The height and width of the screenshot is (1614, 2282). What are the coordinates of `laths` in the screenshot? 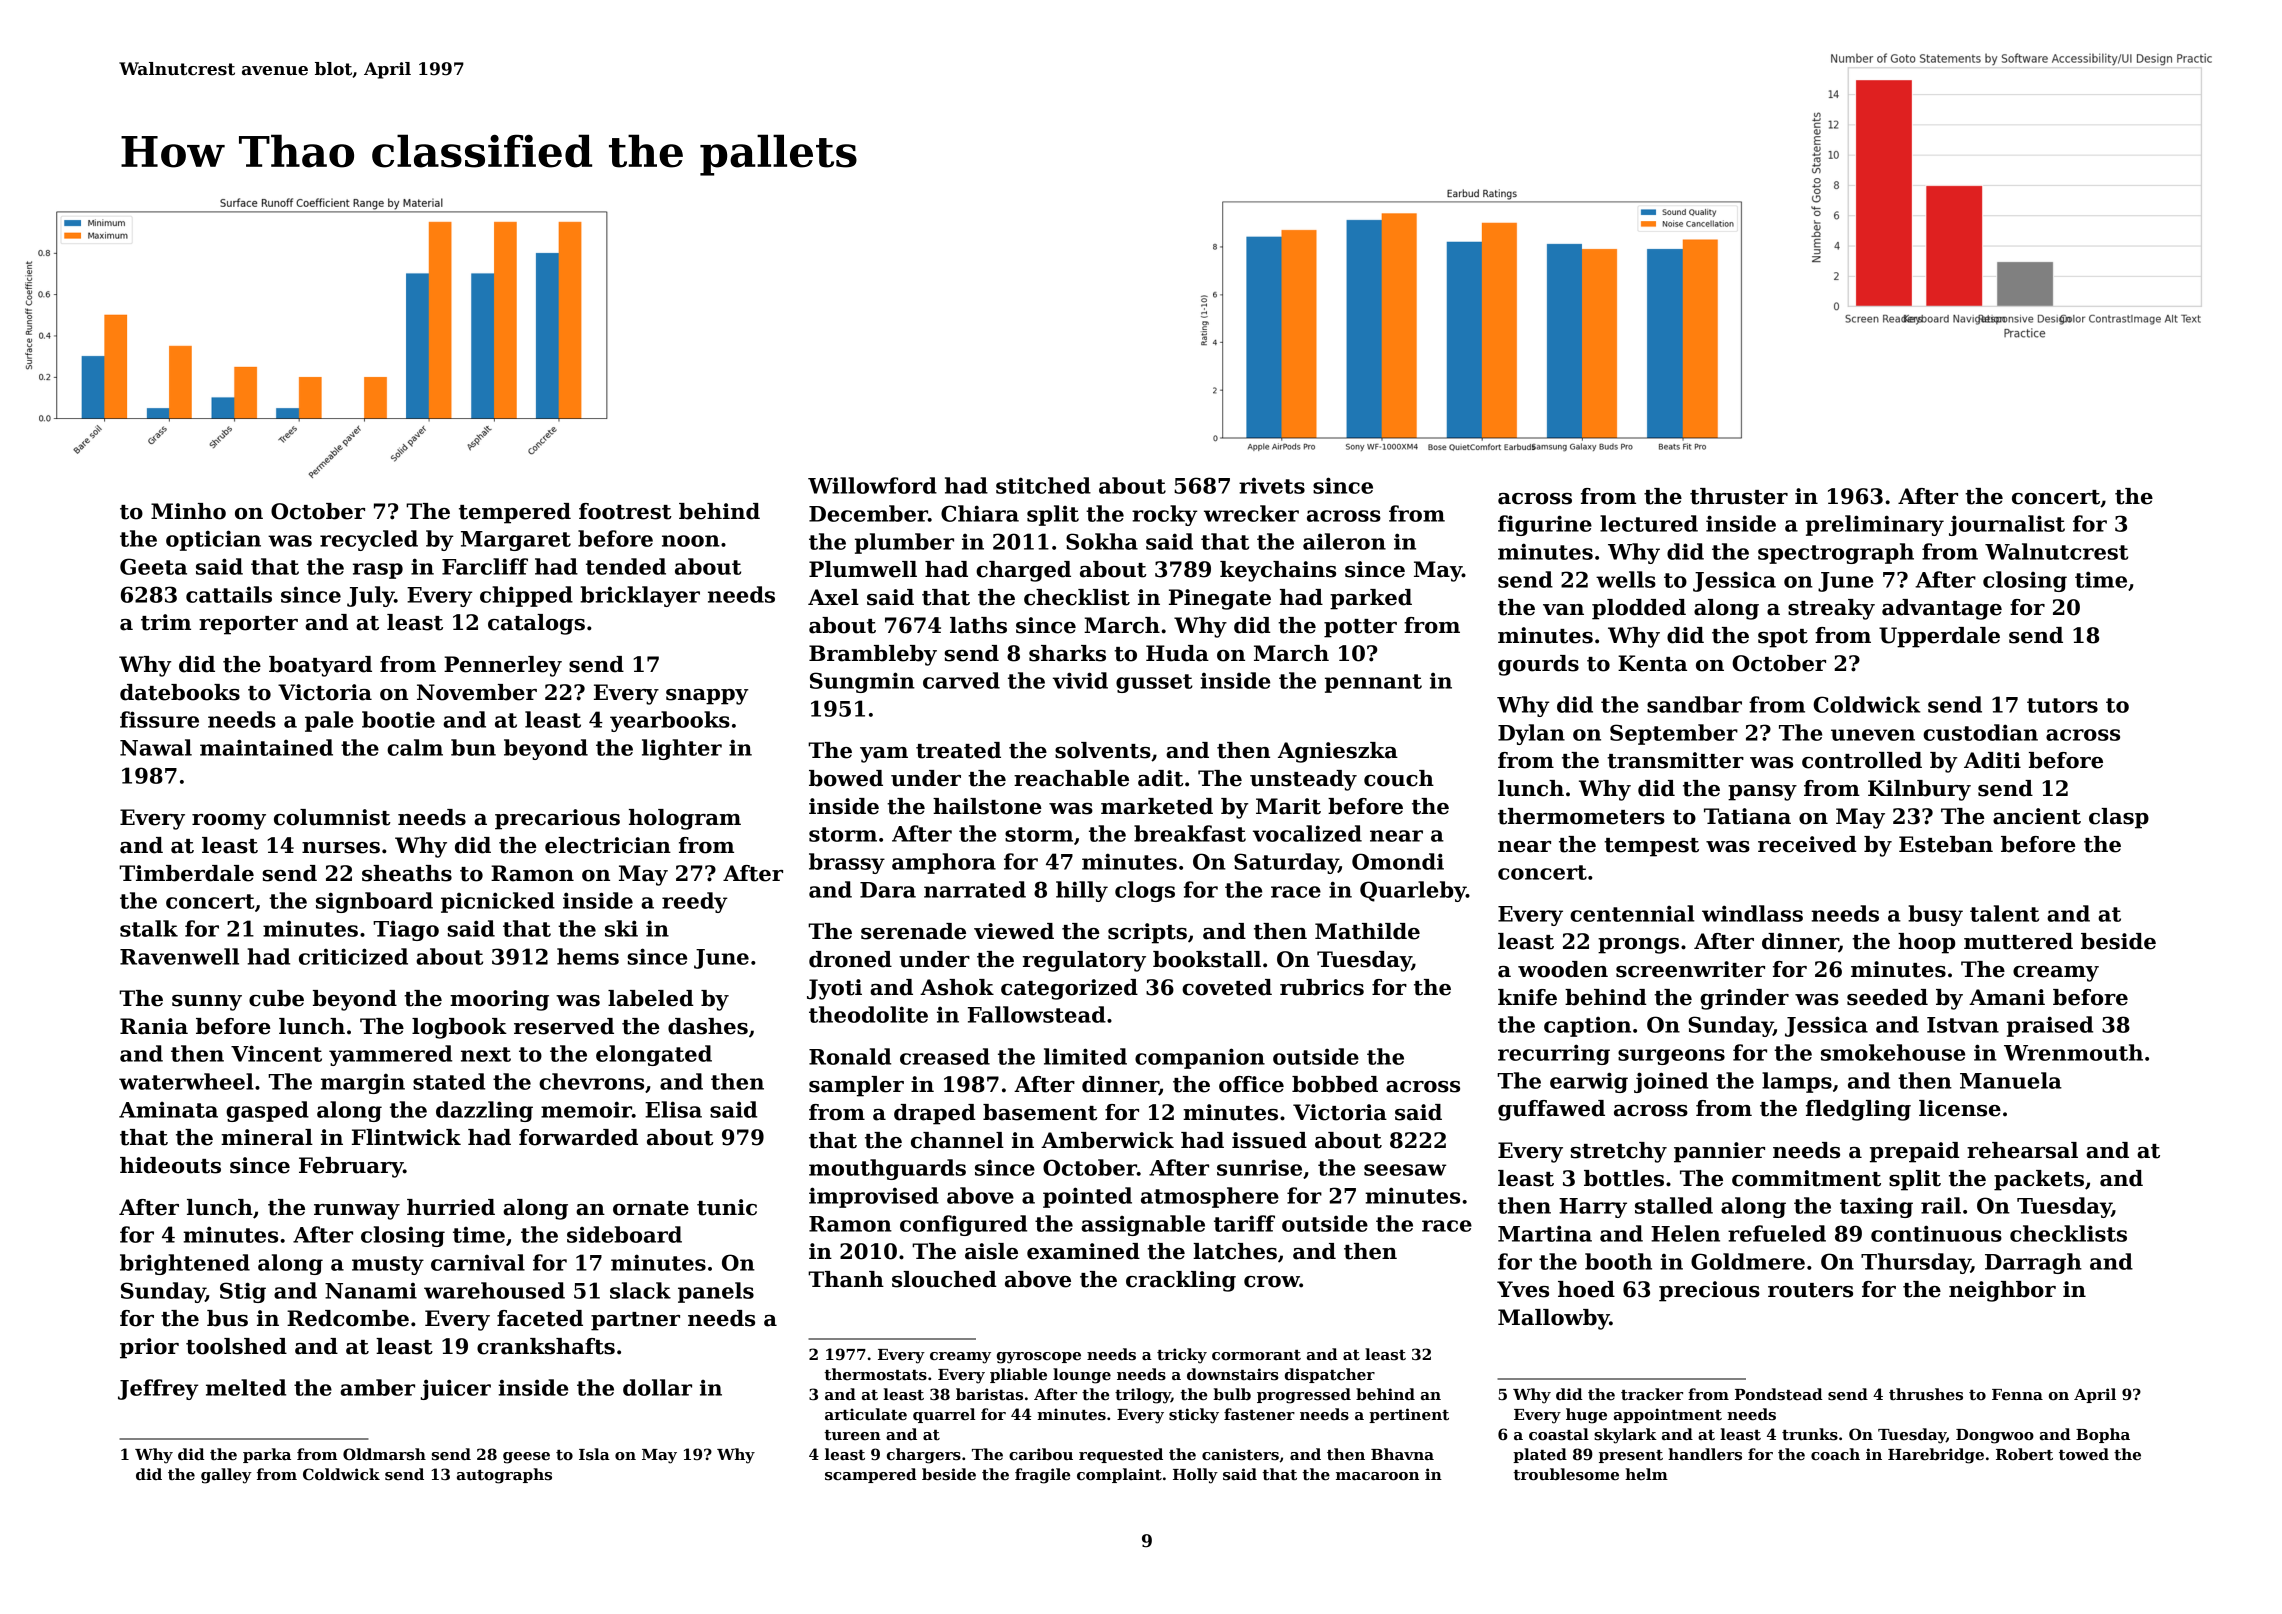 It's located at (978, 625).
